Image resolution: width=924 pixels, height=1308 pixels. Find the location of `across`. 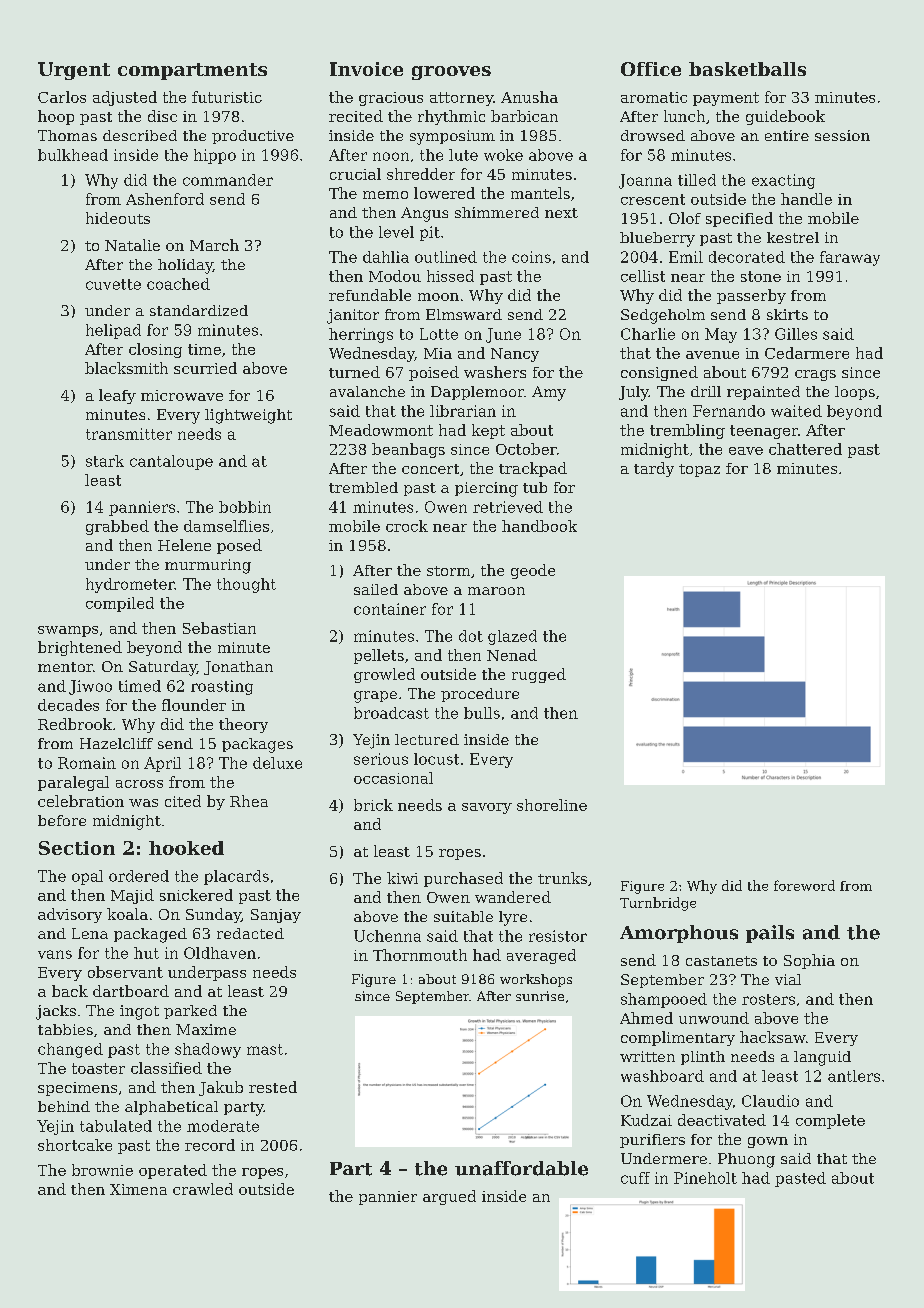

across is located at coordinates (139, 784).
